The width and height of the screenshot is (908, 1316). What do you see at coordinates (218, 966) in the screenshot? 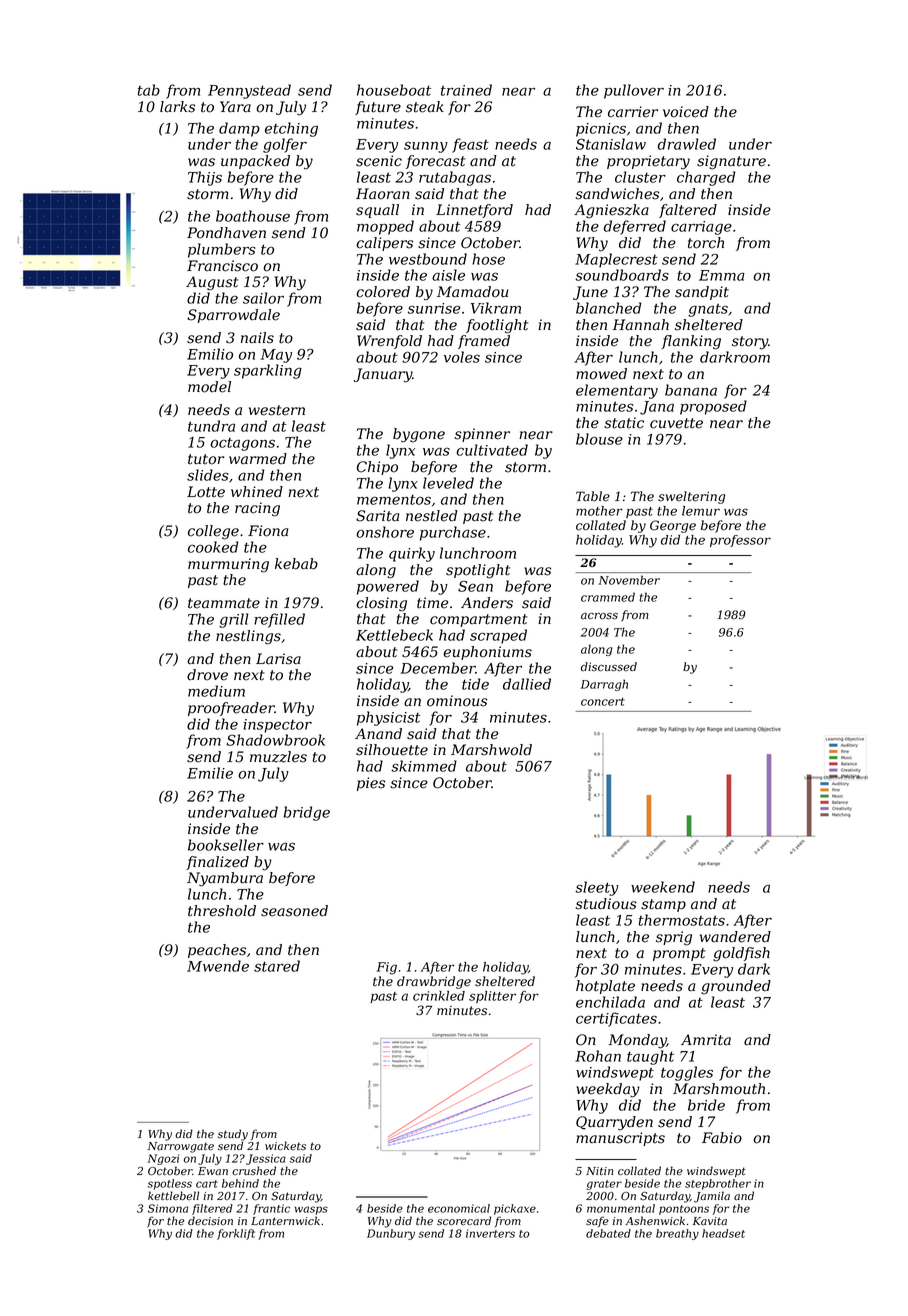
I see `Mwende` at bounding box center [218, 966].
